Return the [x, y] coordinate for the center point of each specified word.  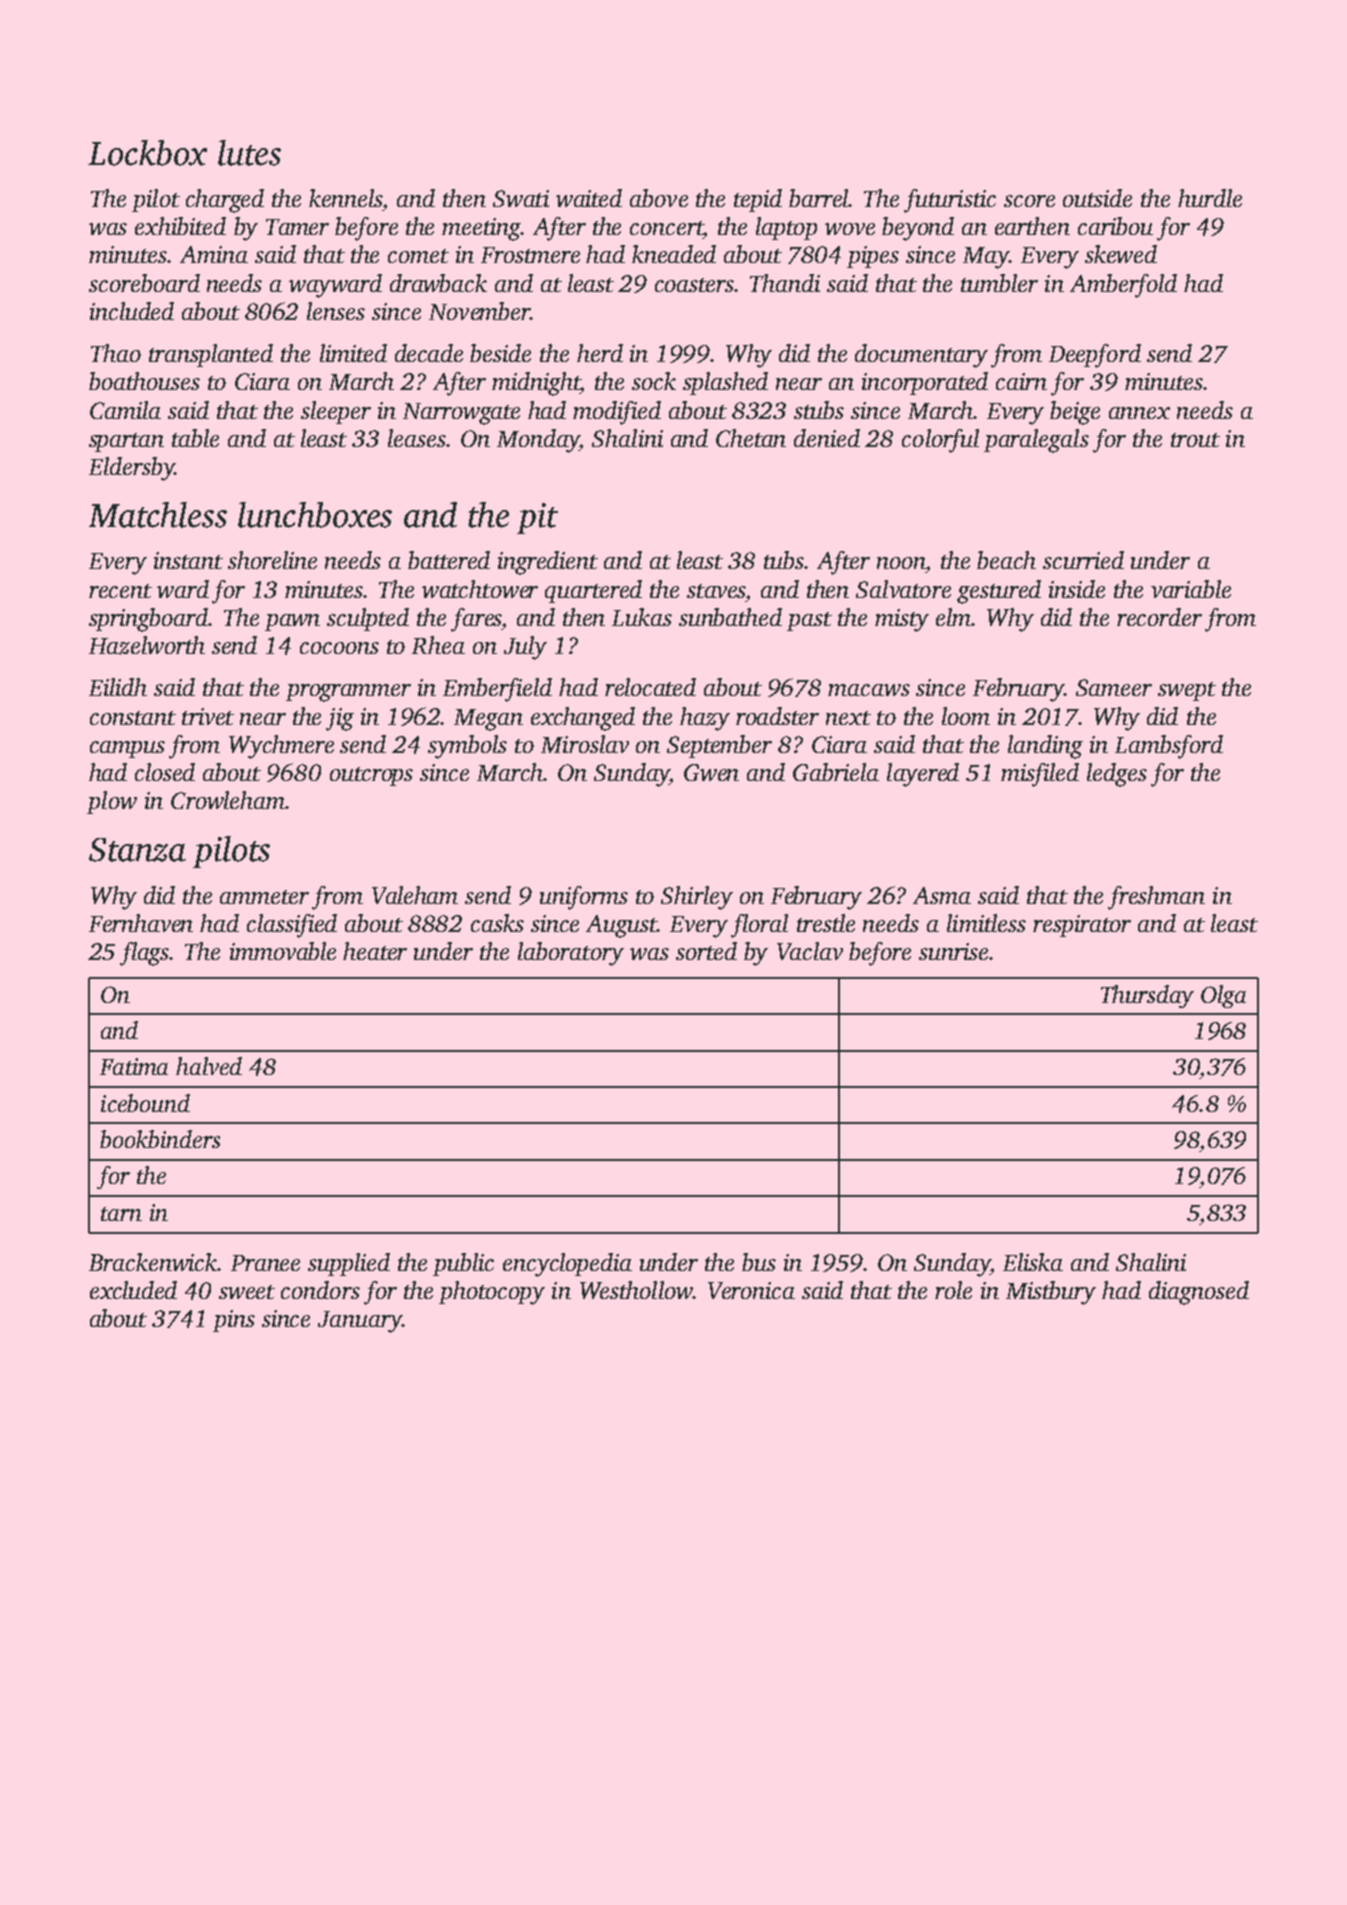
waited [589, 198]
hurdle [1210, 198]
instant [188, 560]
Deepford [1095, 356]
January [360, 1322]
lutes [249, 153]
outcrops [371, 776]
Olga [1223, 996]
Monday [538, 441]
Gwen [711, 772]
